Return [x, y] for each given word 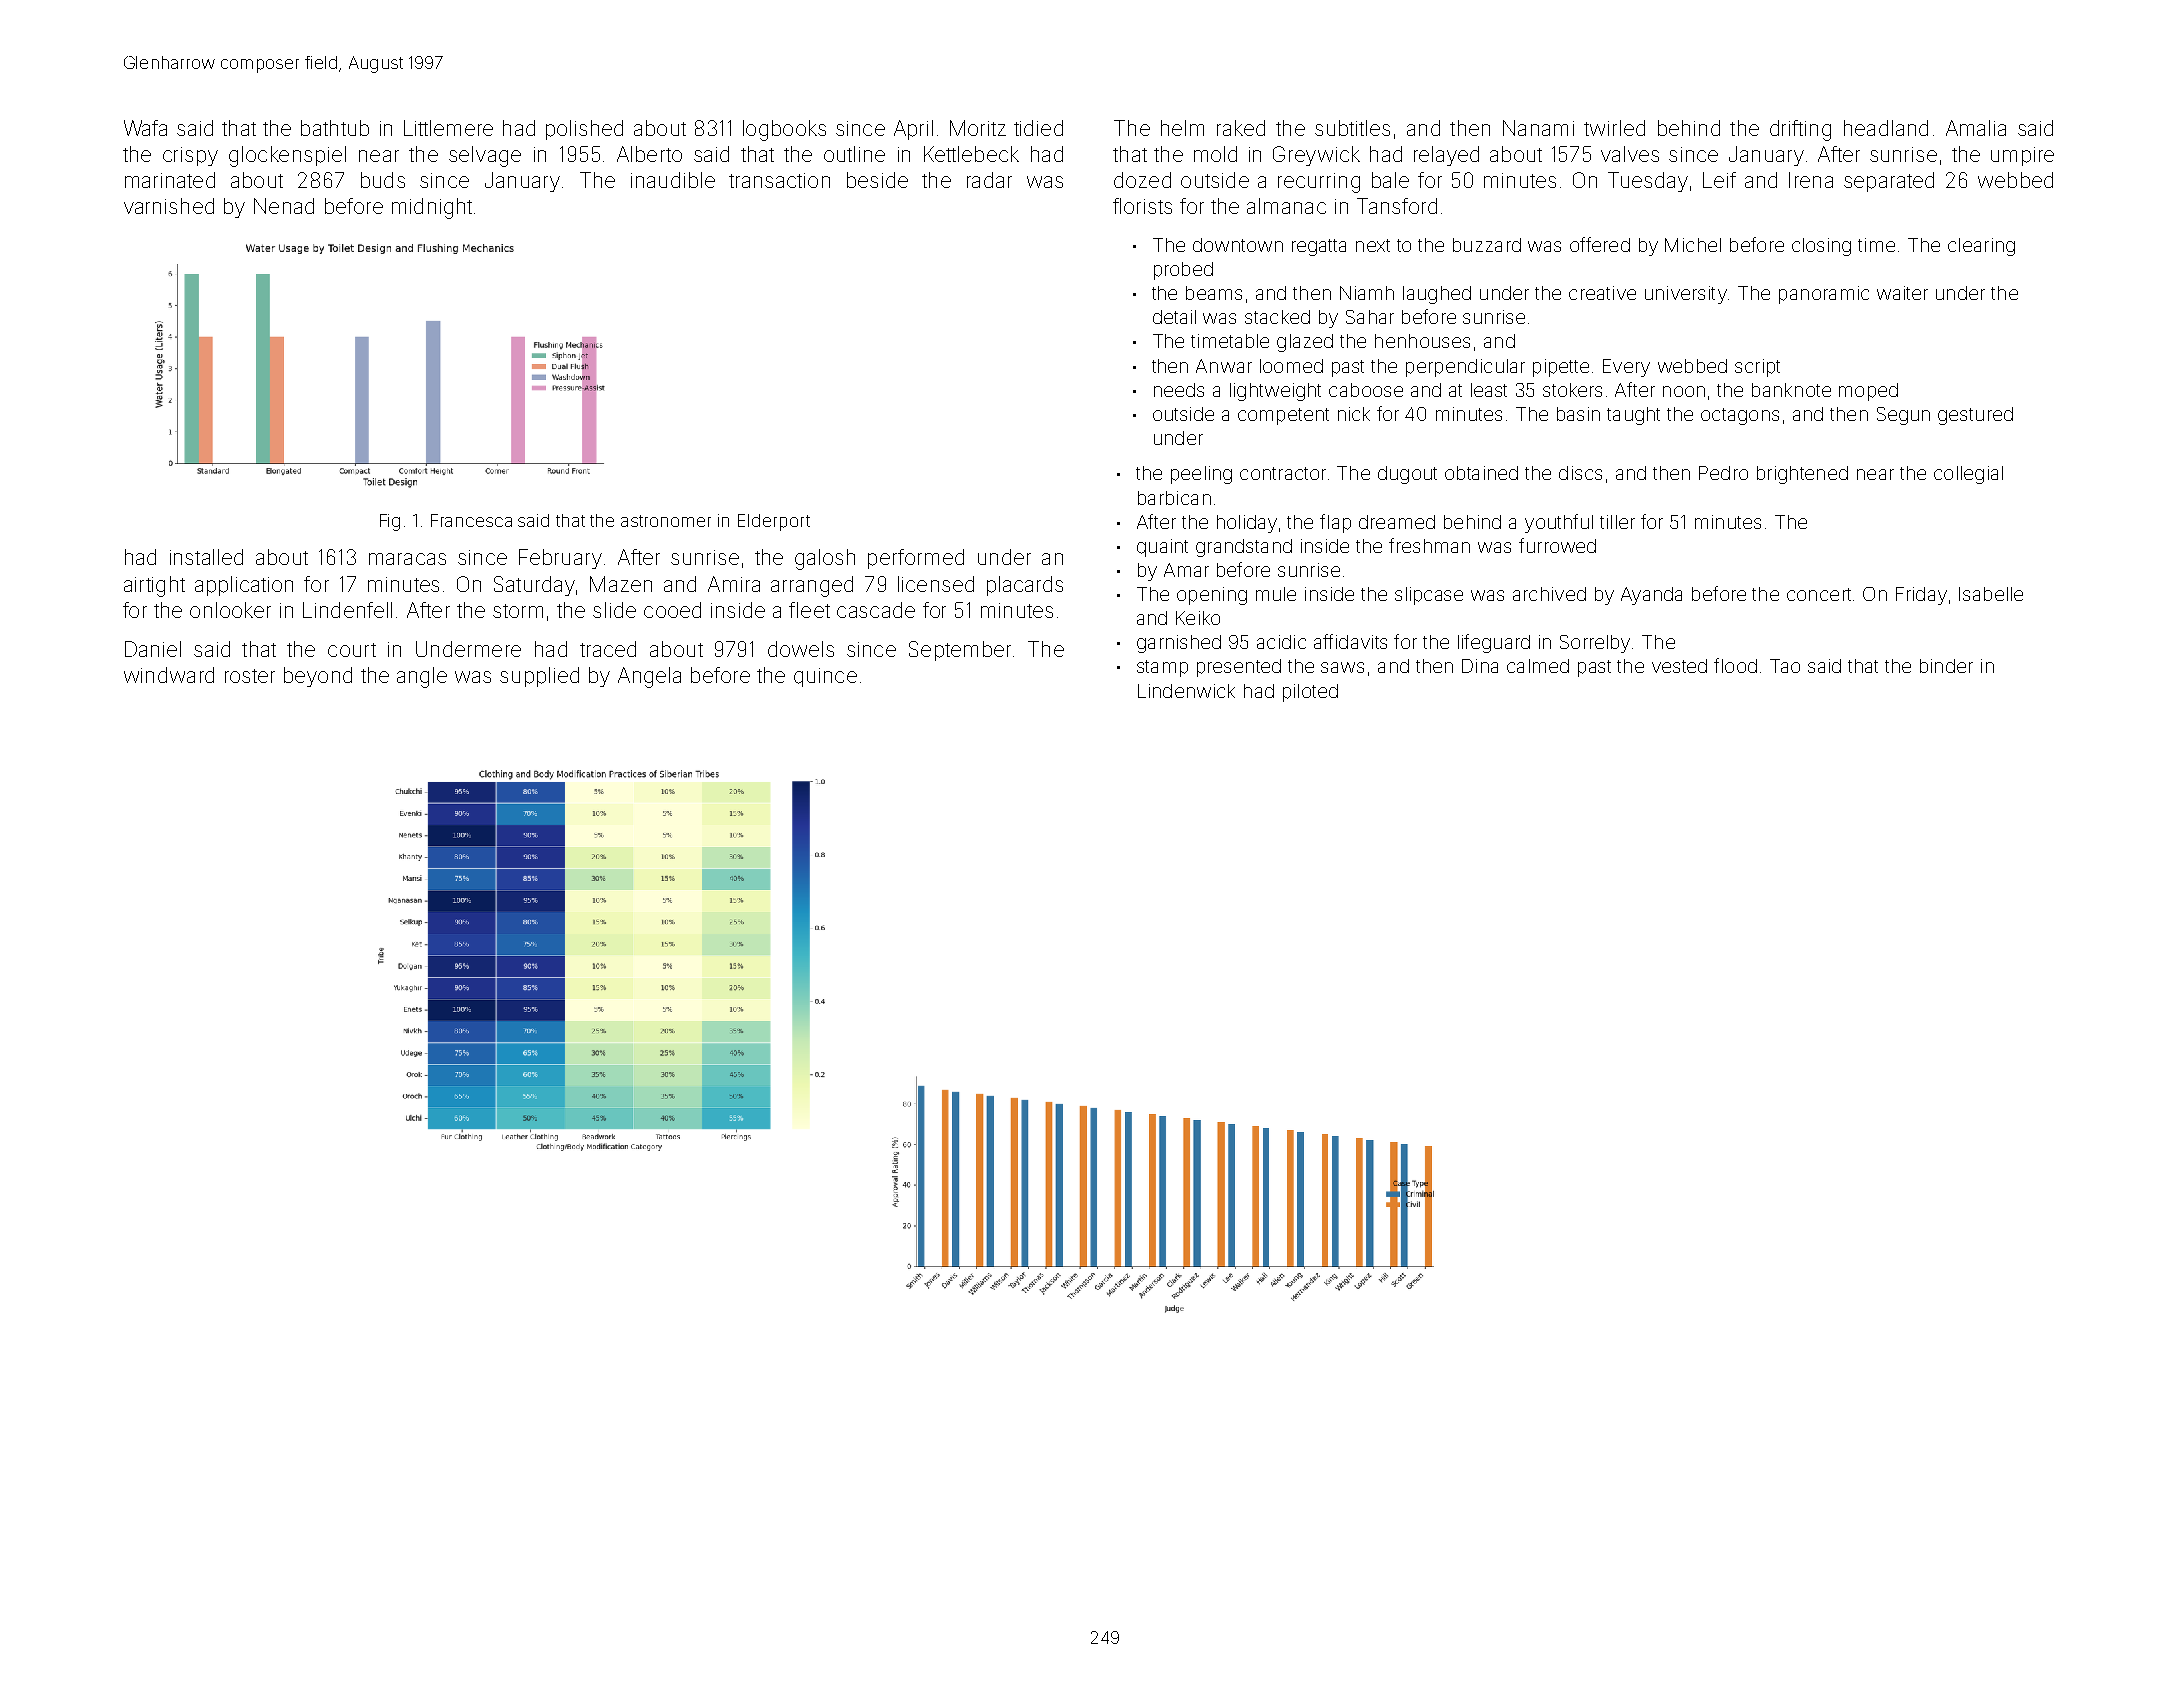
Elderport [774, 522]
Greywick [1316, 156]
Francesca [471, 520]
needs [1179, 390]
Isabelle [1991, 594]
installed [206, 557]
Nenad [284, 206]
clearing [1981, 247]
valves [1630, 154]
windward [169, 675]
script [1757, 368]
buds [383, 180]
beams [1214, 293]
